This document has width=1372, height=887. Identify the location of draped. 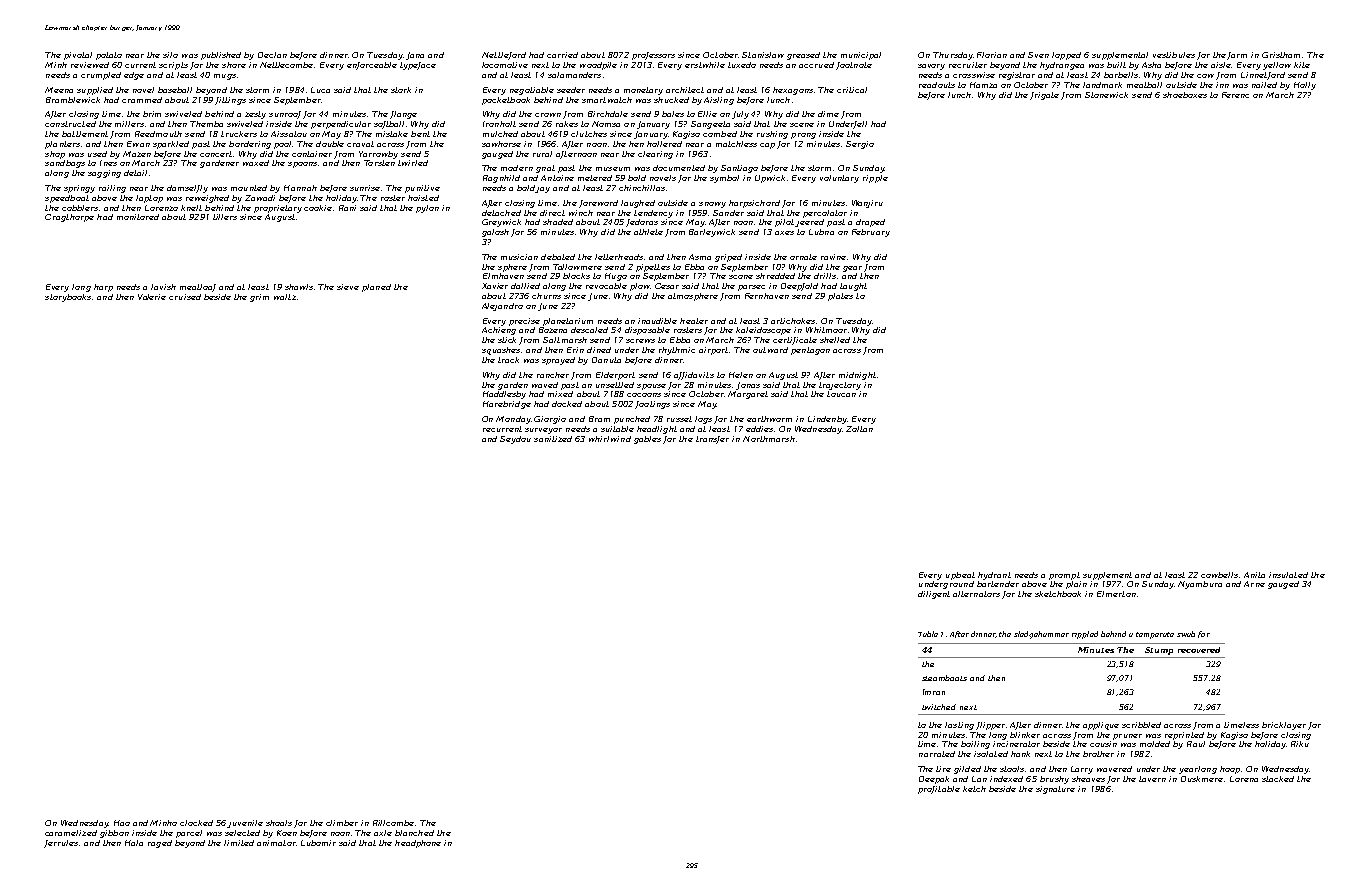
(870, 223).
